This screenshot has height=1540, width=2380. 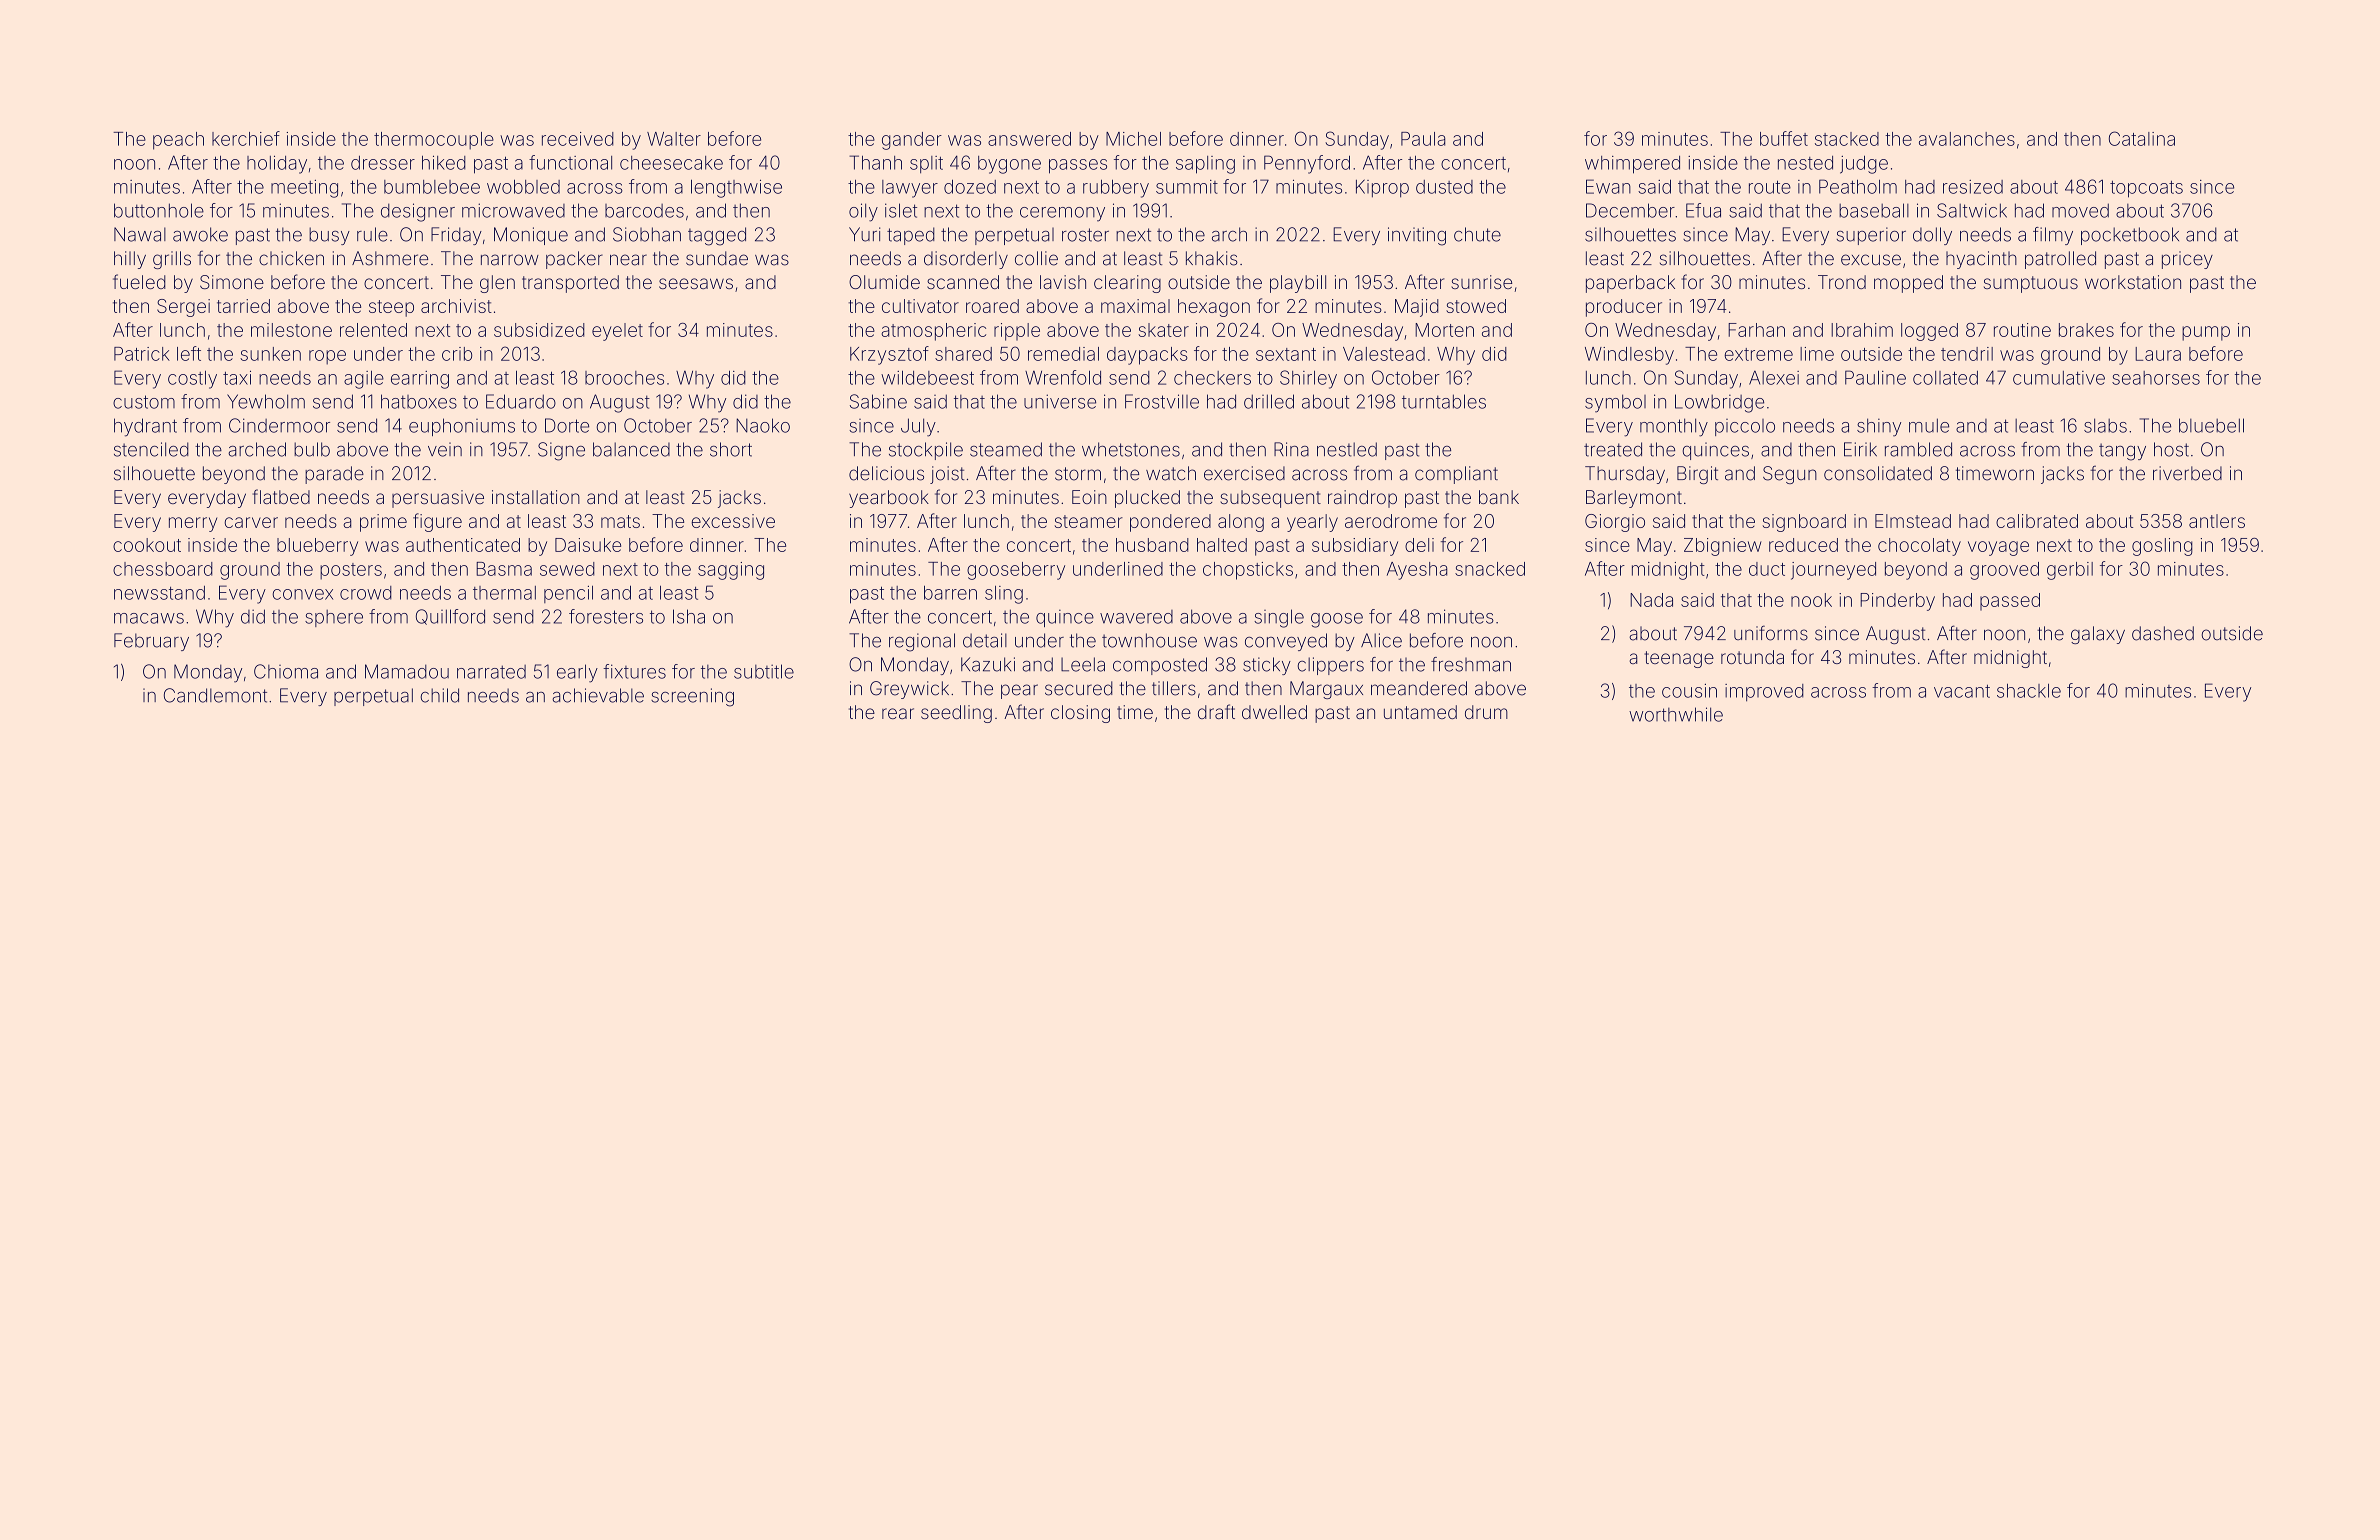 What do you see at coordinates (674, 139) in the screenshot?
I see `Walter` at bounding box center [674, 139].
